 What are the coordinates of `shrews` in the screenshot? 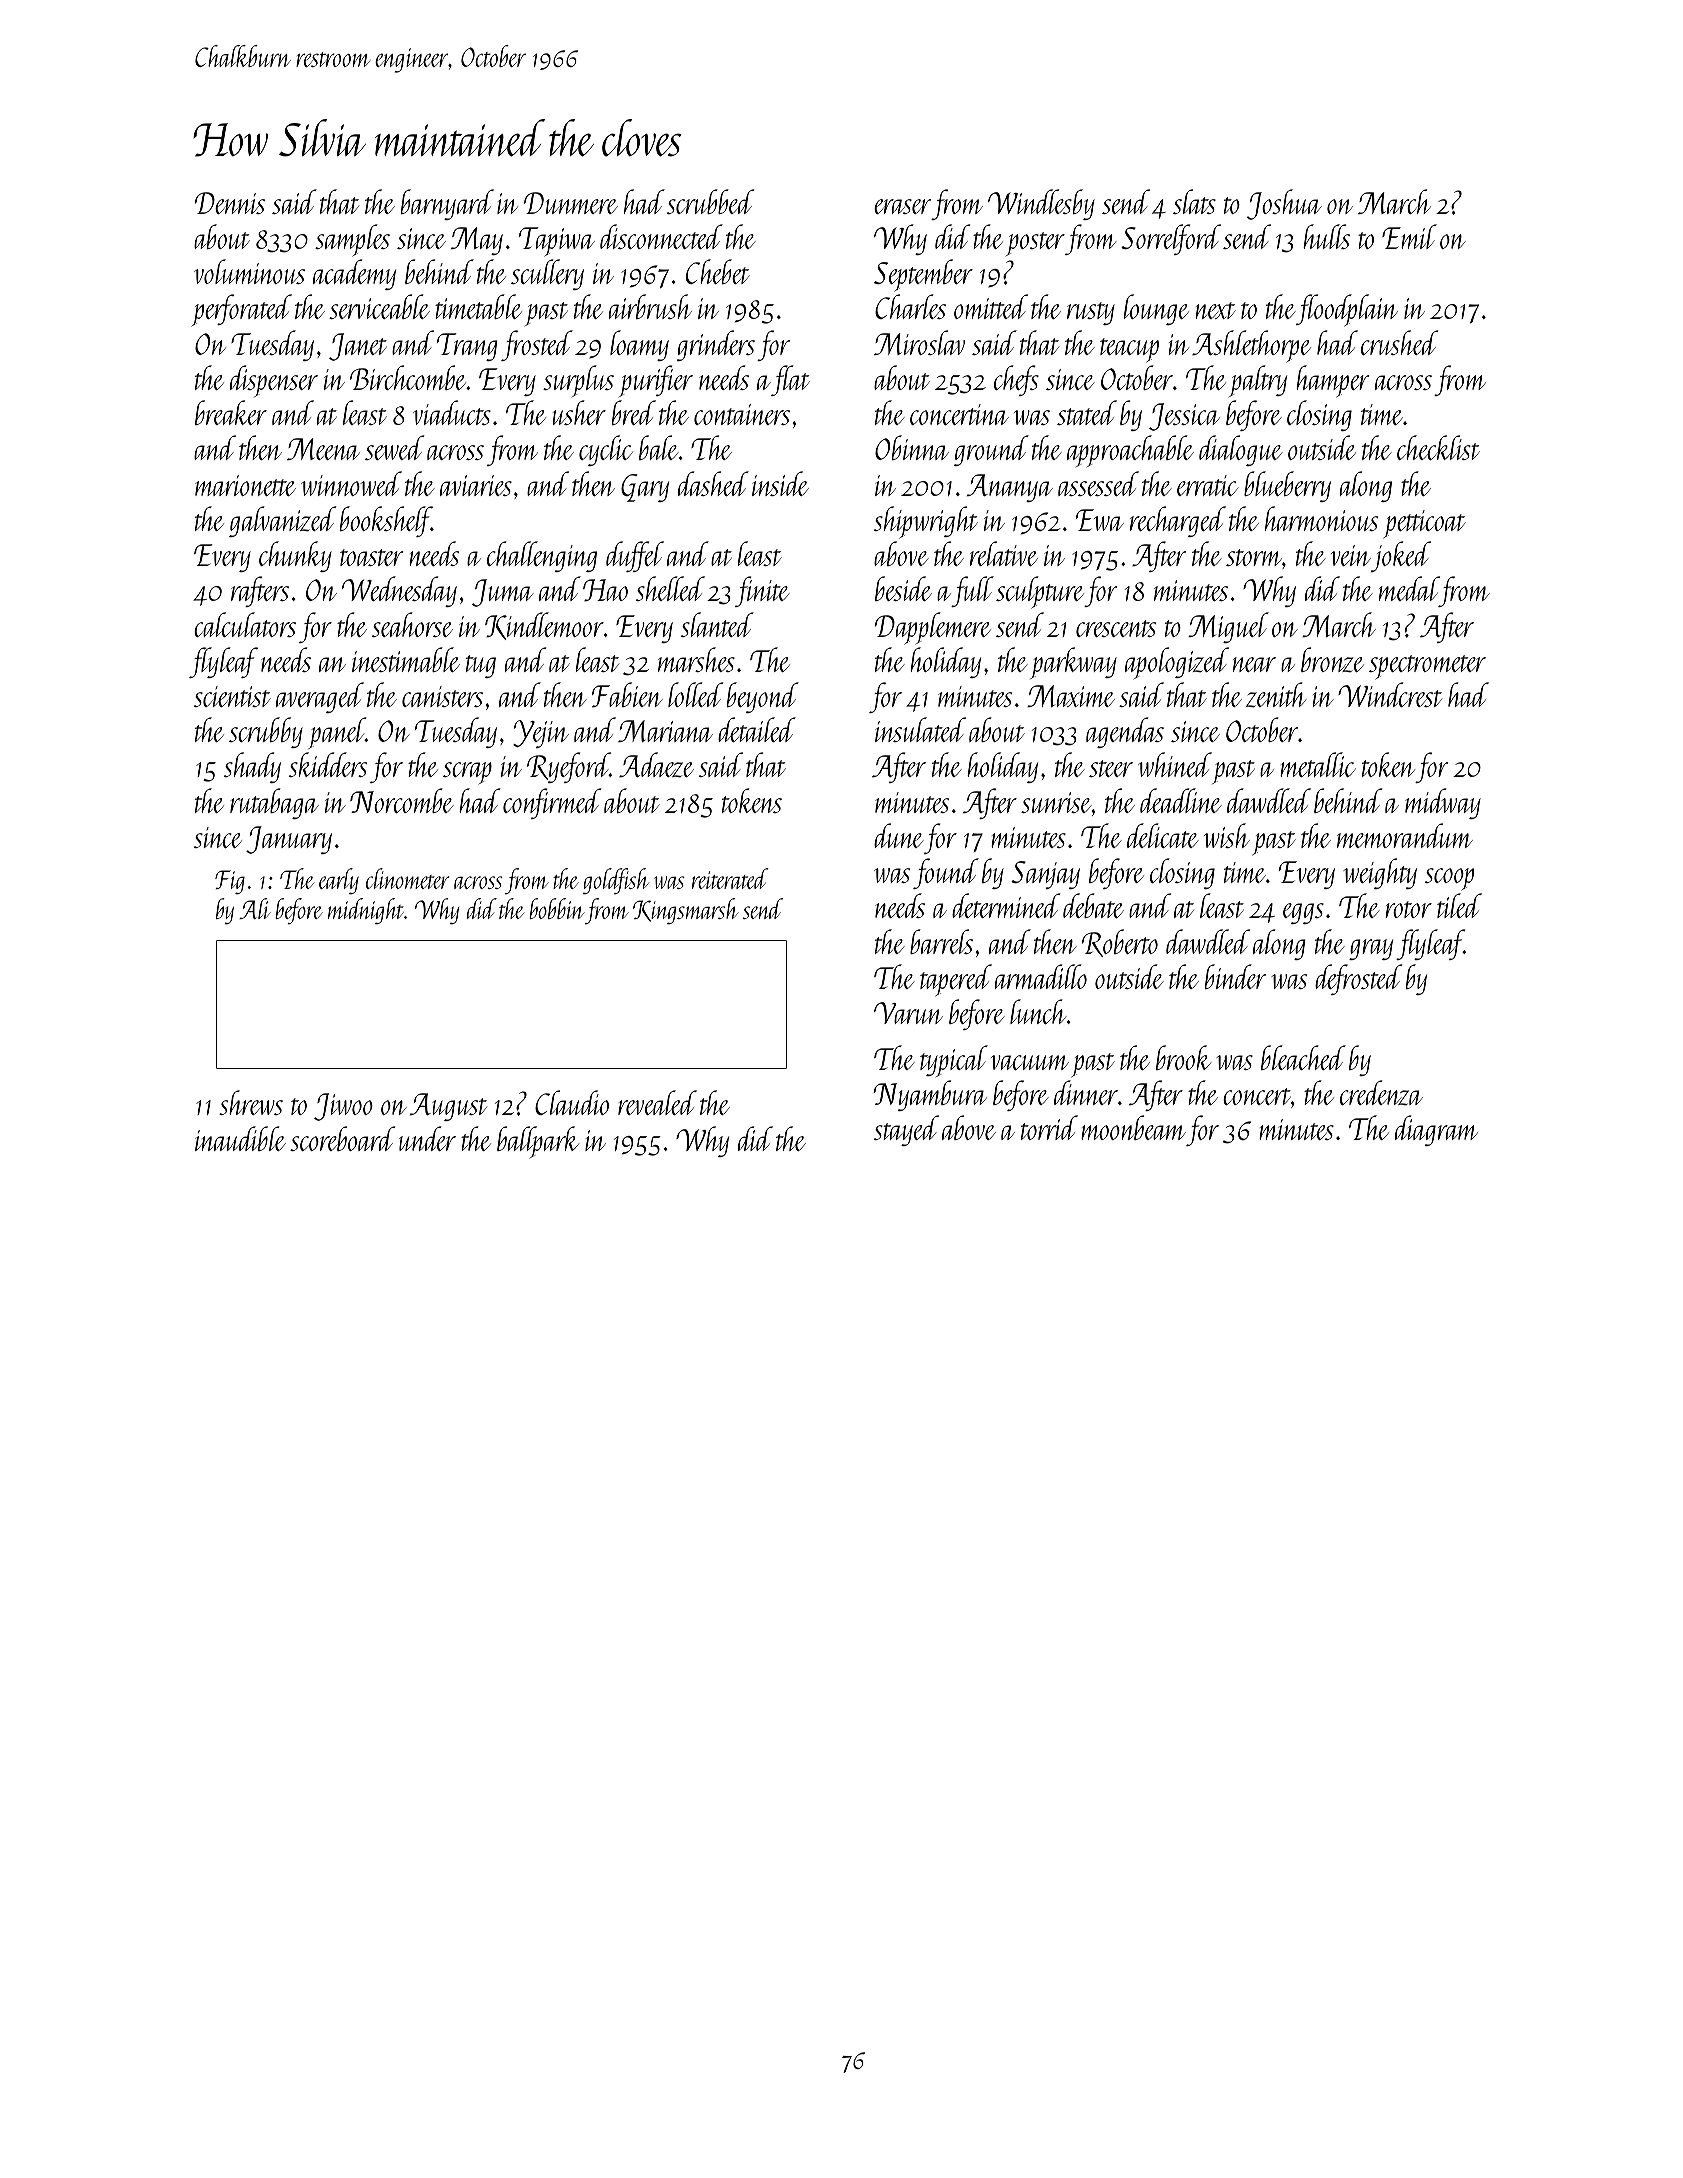 It's located at (251, 1102).
